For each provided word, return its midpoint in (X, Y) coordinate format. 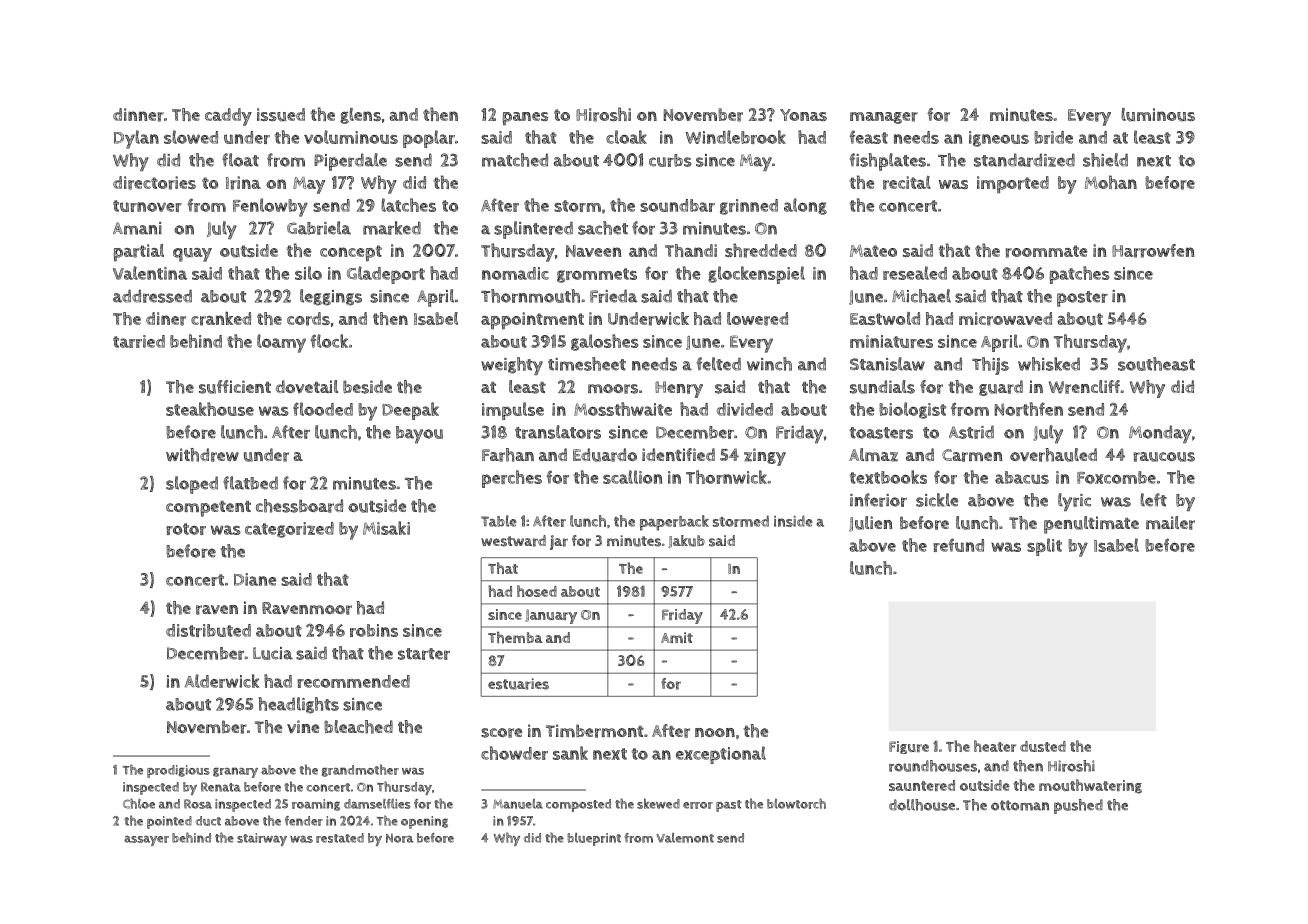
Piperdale (350, 162)
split (1044, 547)
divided (745, 409)
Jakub (686, 541)
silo (308, 273)
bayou (419, 434)
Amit (677, 637)
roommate (1046, 251)
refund (958, 545)
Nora (400, 838)
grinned (749, 207)
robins (374, 630)
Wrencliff (1084, 387)
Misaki (386, 528)
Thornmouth (530, 296)
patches (1079, 275)
